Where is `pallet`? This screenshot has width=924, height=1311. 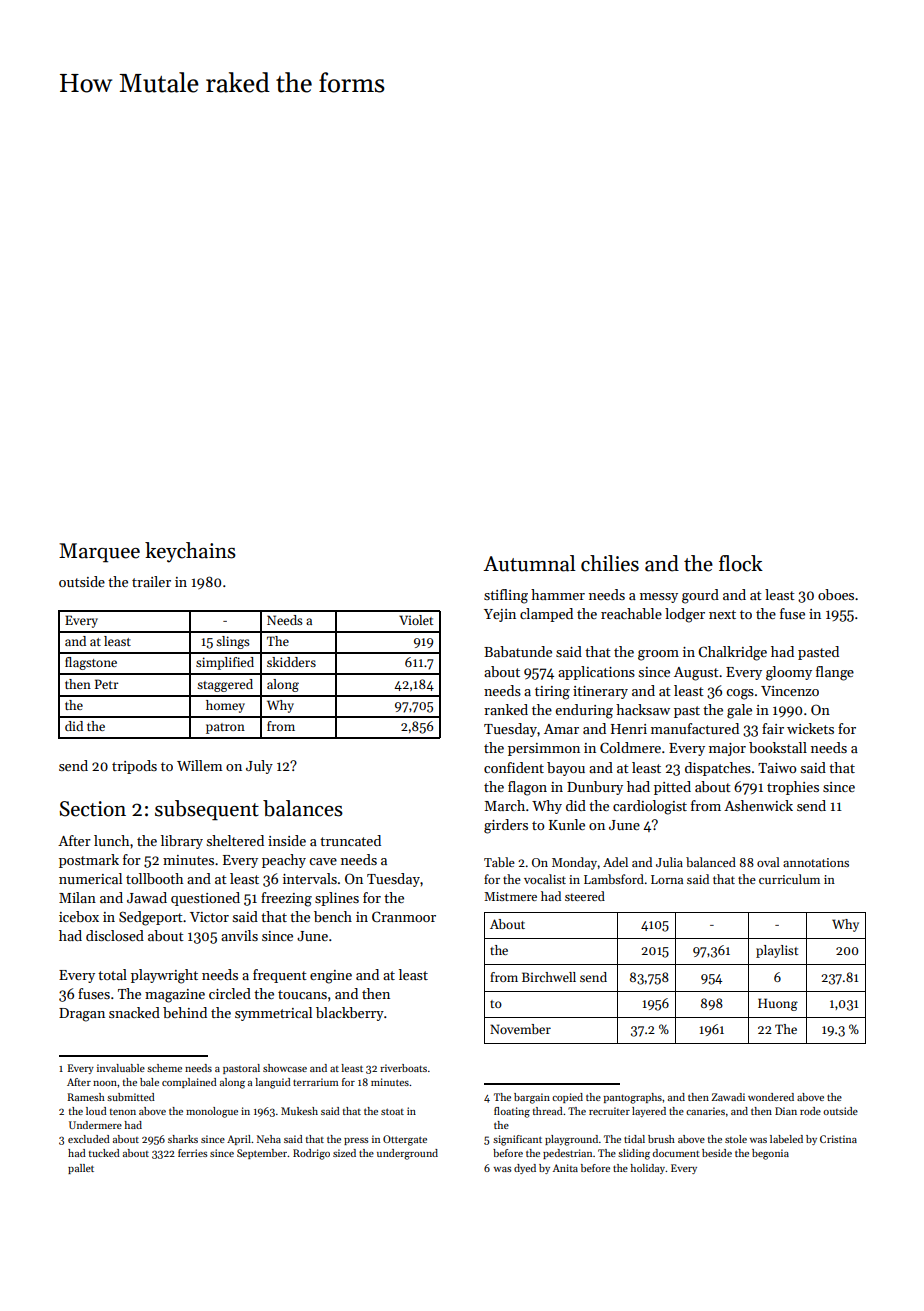
pallet is located at coordinates (81, 1169).
